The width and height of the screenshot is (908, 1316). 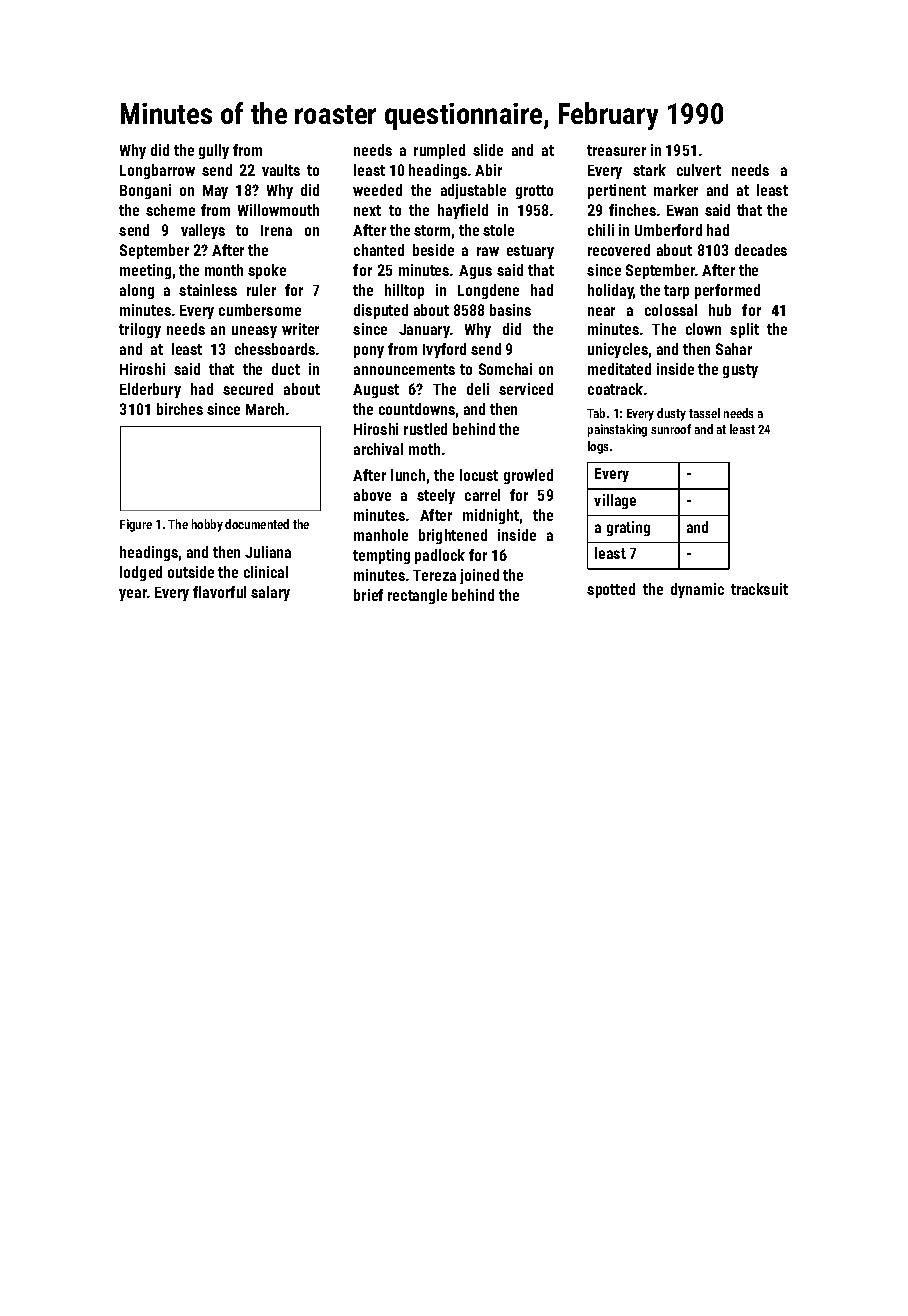 I want to click on pony, so click(x=369, y=352).
